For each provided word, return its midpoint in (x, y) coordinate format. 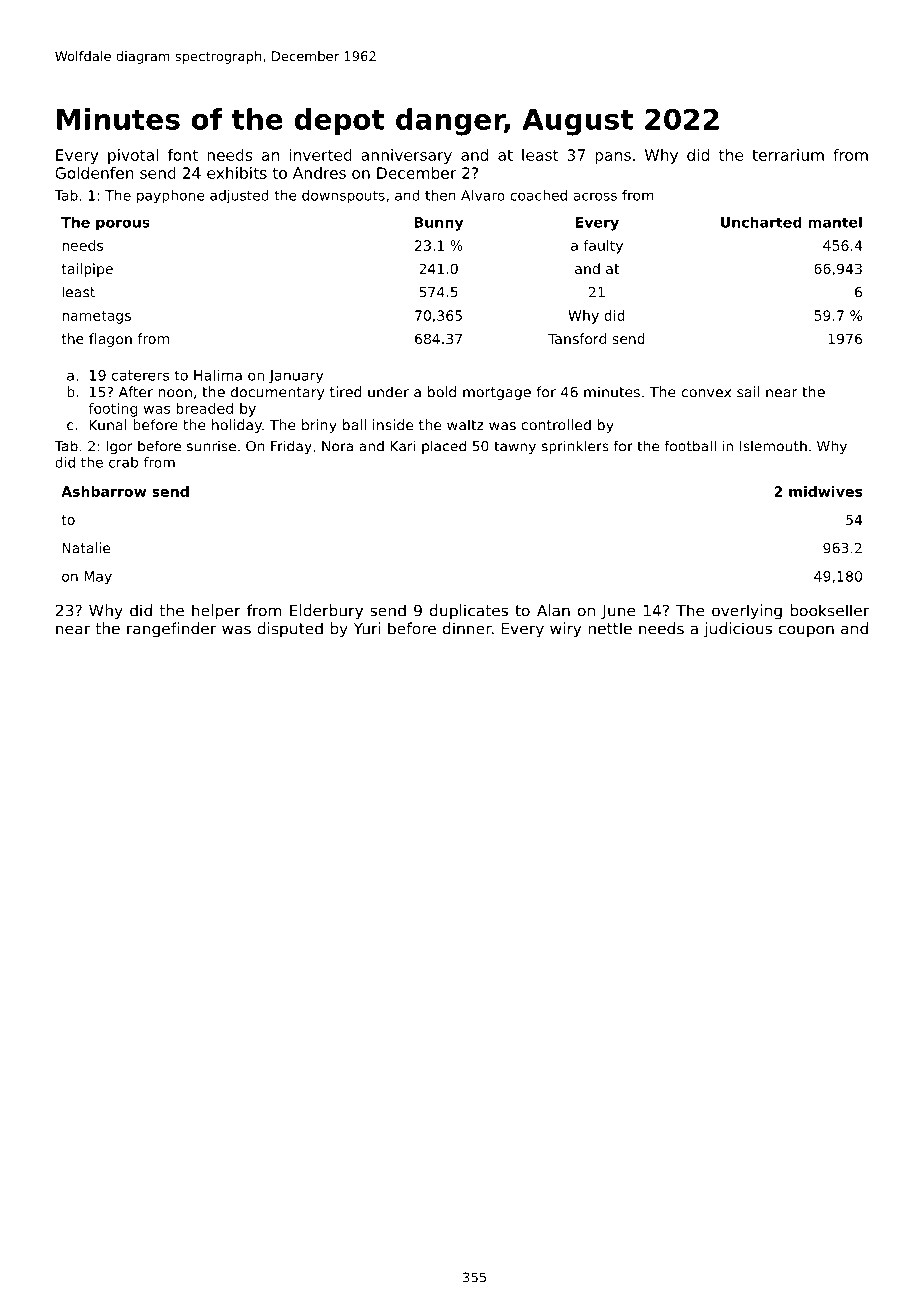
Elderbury (326, 612)
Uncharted (761, 222)
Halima (218, 375)
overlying (747, 612)
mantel (835, 222)
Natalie (86, 548)
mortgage (497, 393)
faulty (603, 247)
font (183, 155)
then (440, 195)
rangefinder (171, 630)
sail (748, 392)
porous (123, 225)
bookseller (829, 610)
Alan (553, 610)
